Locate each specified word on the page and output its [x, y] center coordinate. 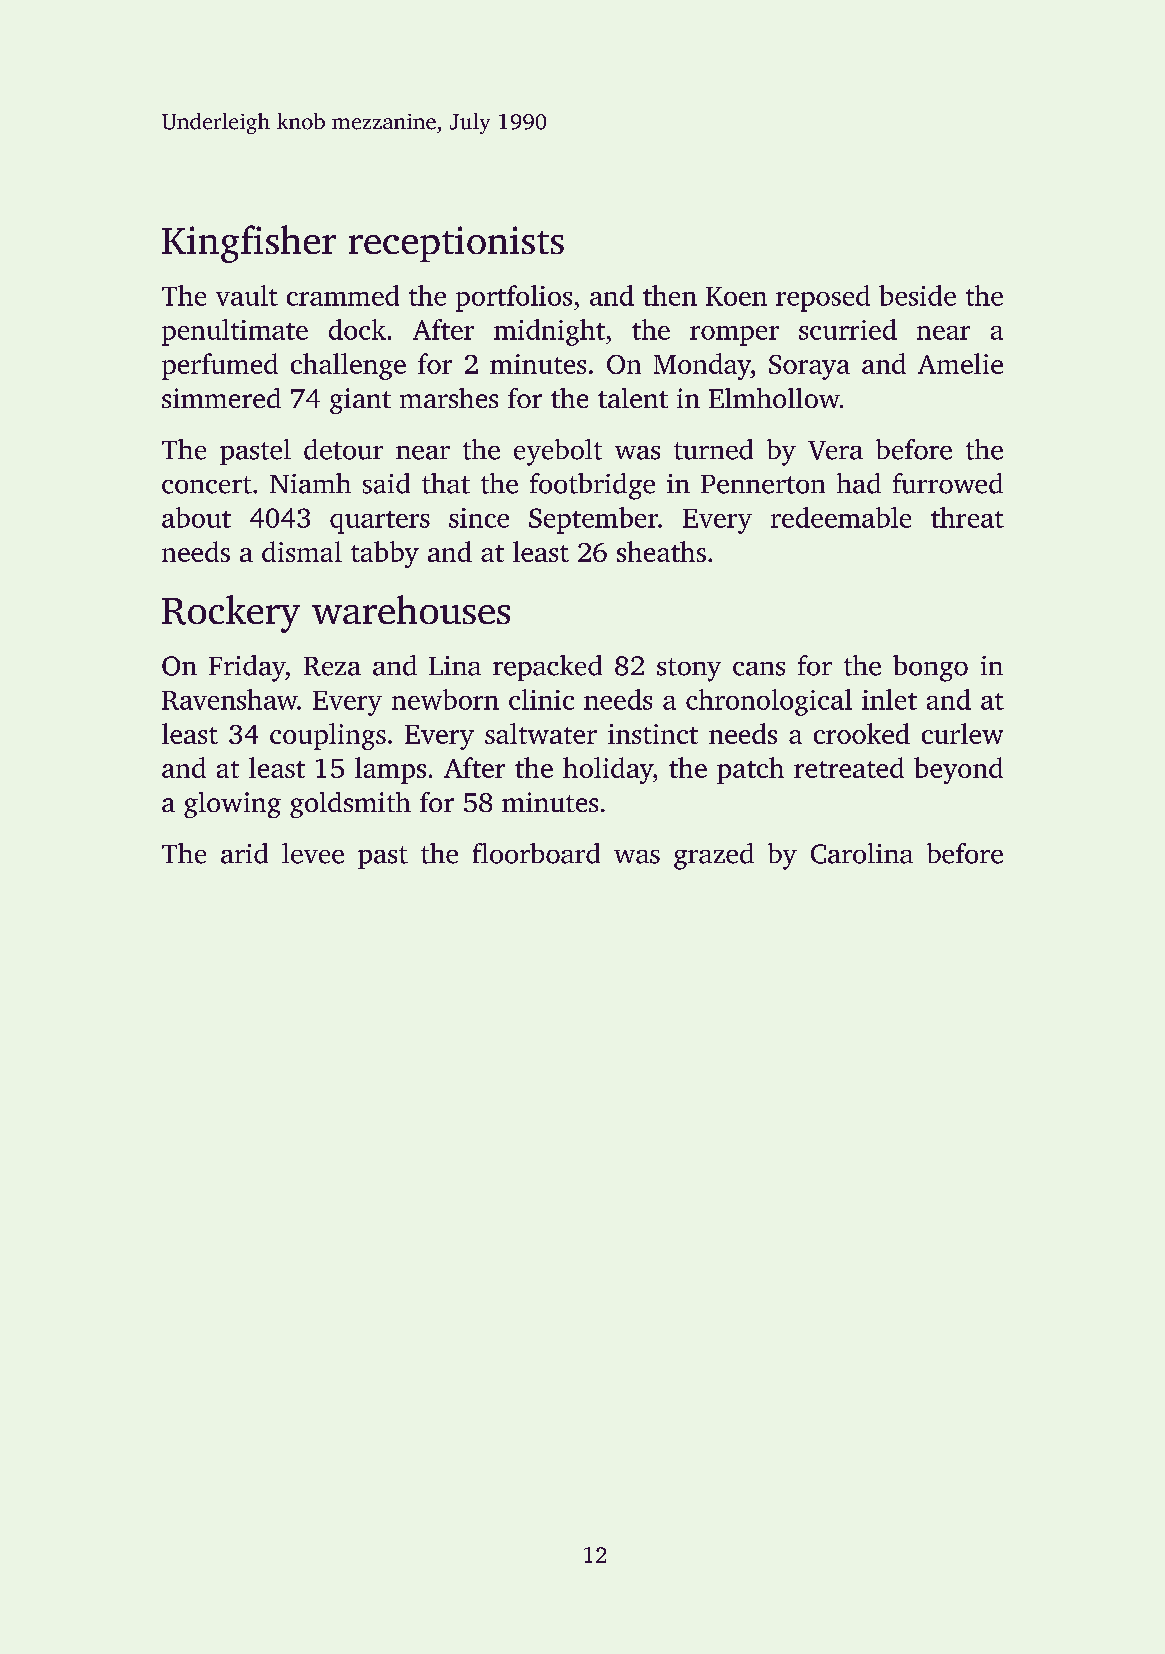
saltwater [541, 733]
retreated [849, 767]
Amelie [960, 363]
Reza [332, 666]
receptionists [456, 244]
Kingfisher [249, 244]
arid [244, 853]
